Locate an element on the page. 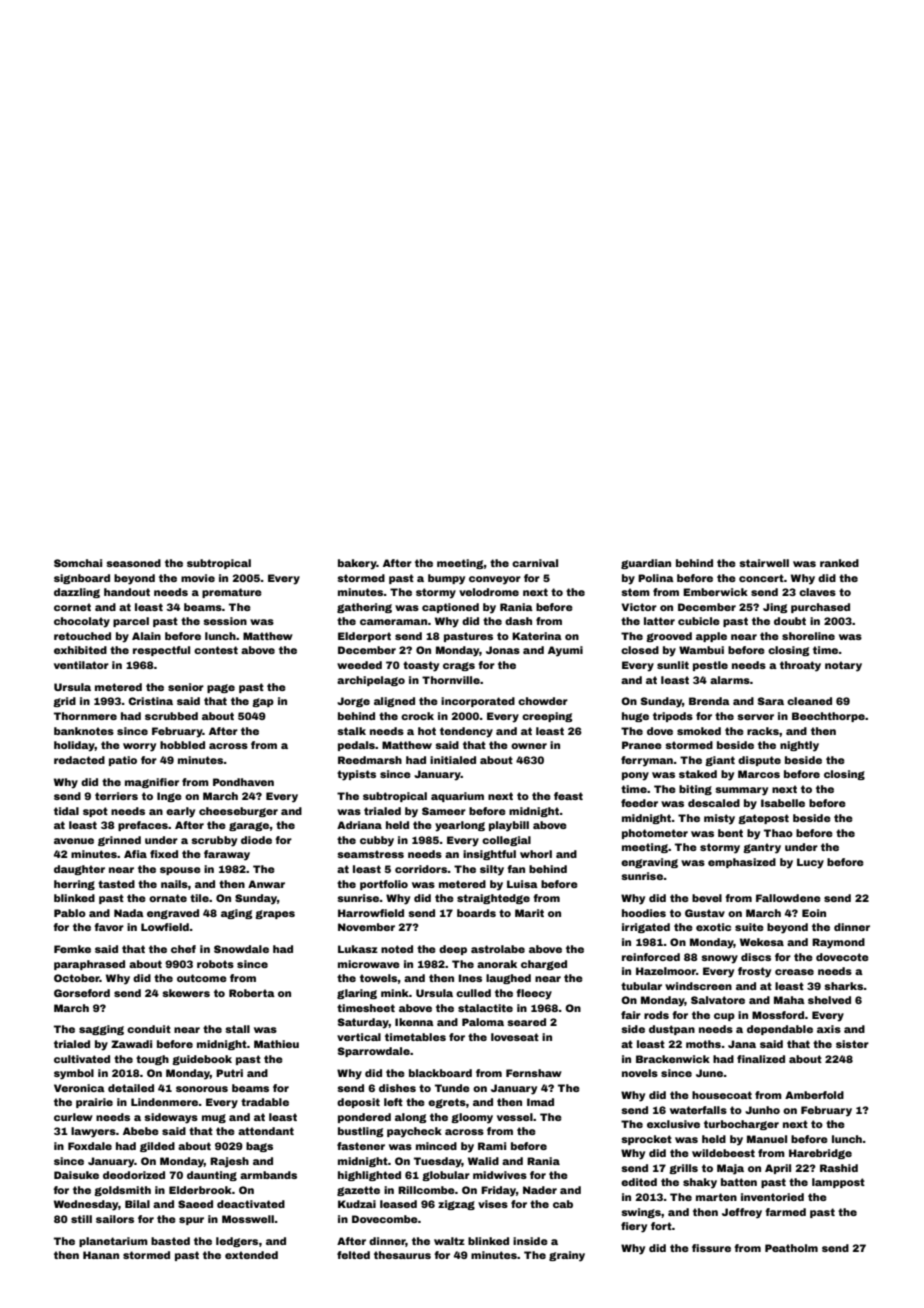 The width and height of the page is (924, 1308). shoreline is located at coordinates (808, 636).
